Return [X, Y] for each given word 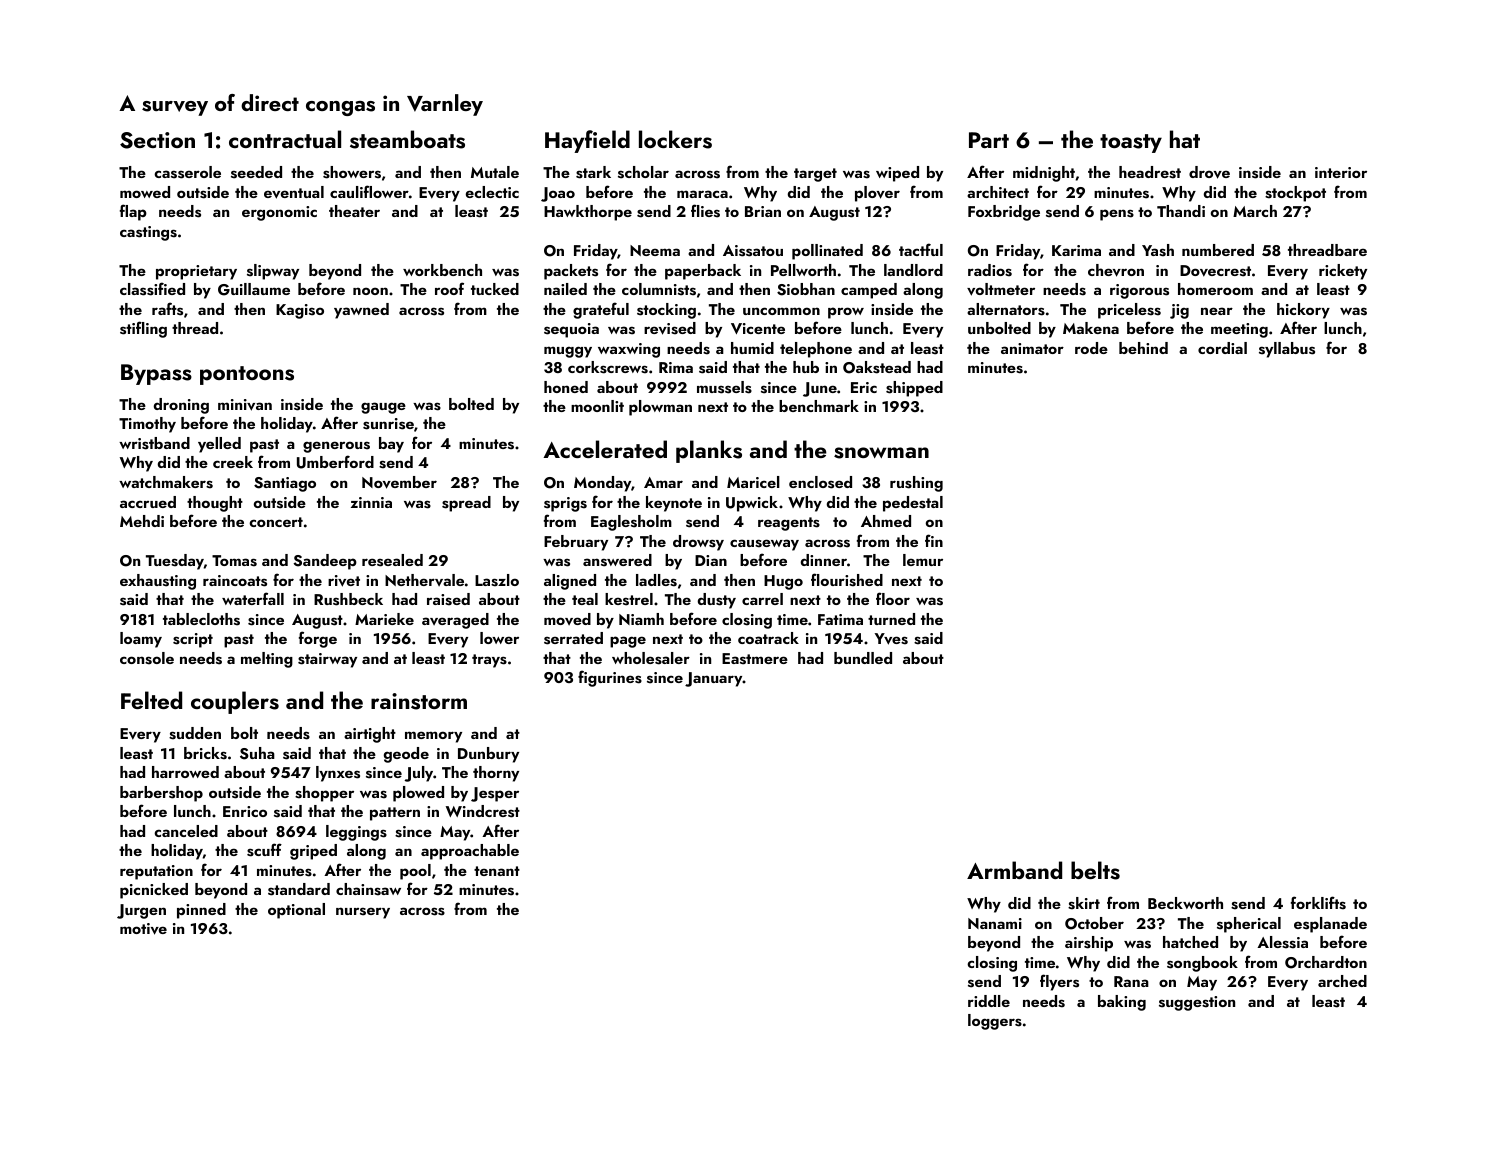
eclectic [492, 192]
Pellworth [803, 270]
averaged [455, 621]
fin [934, 540]
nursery [363, 913]
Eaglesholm [631, 523]
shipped [914, 389]
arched [1342, 981]
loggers [995, 1022]
